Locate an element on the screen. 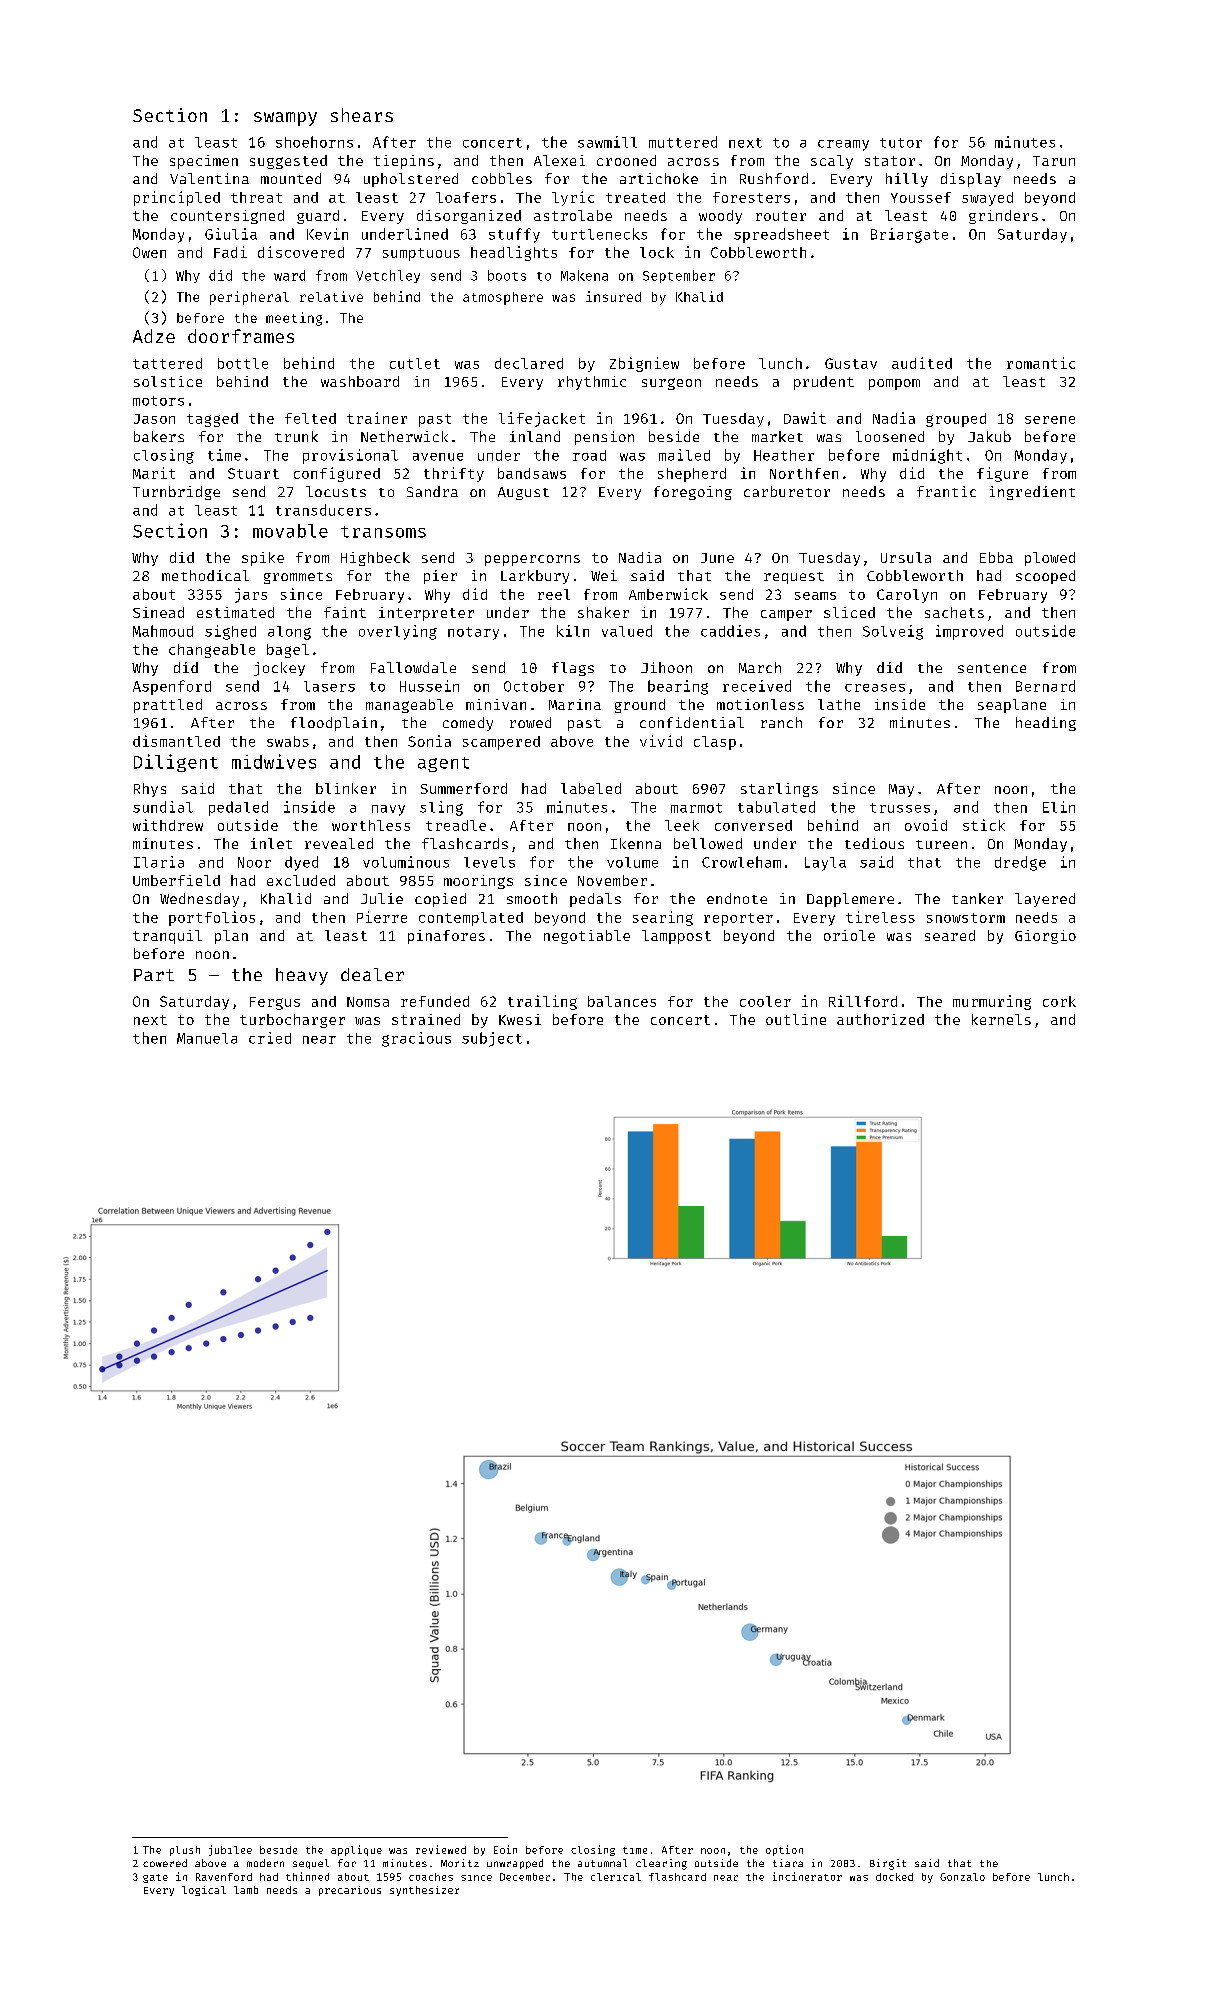 The height and width of the screenshot is (1991, 1209). tanker is located at coordinates (977, 898).
